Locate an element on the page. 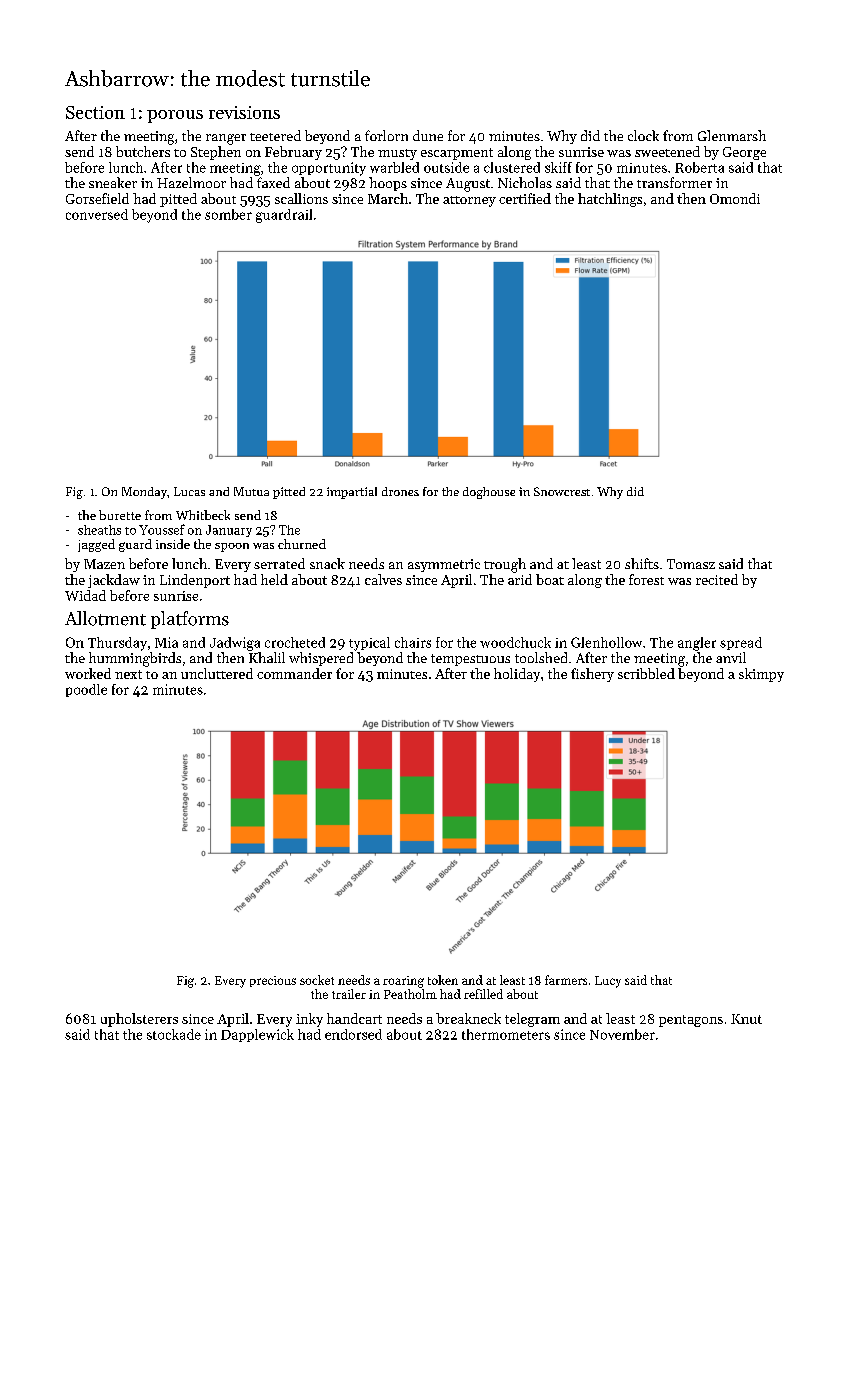 The image size is (849, 1400). precious is located at coordinates (273, 981).
